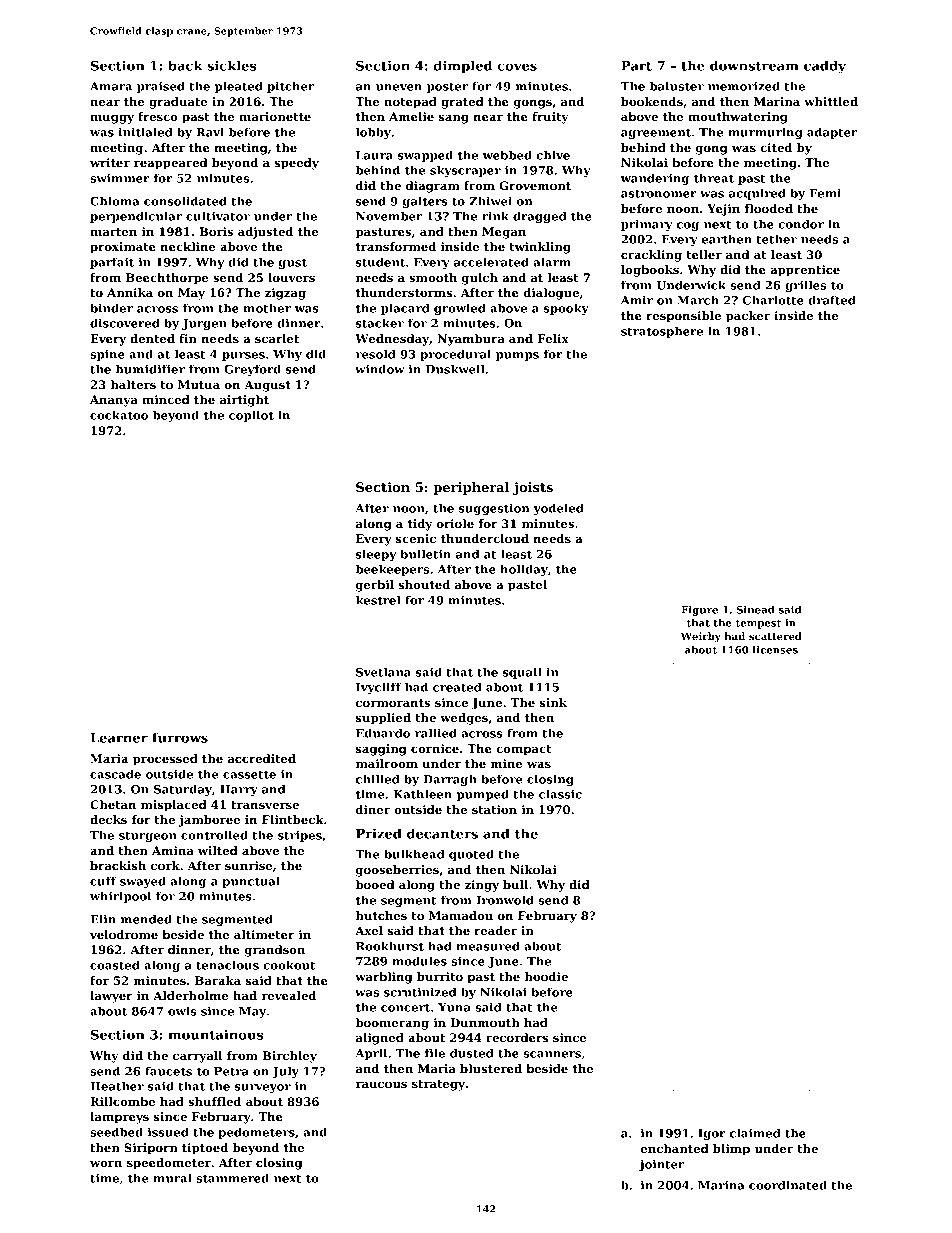  Describe the element at coordinates (662, 1165) in the page. I see `jointer` at that location.
